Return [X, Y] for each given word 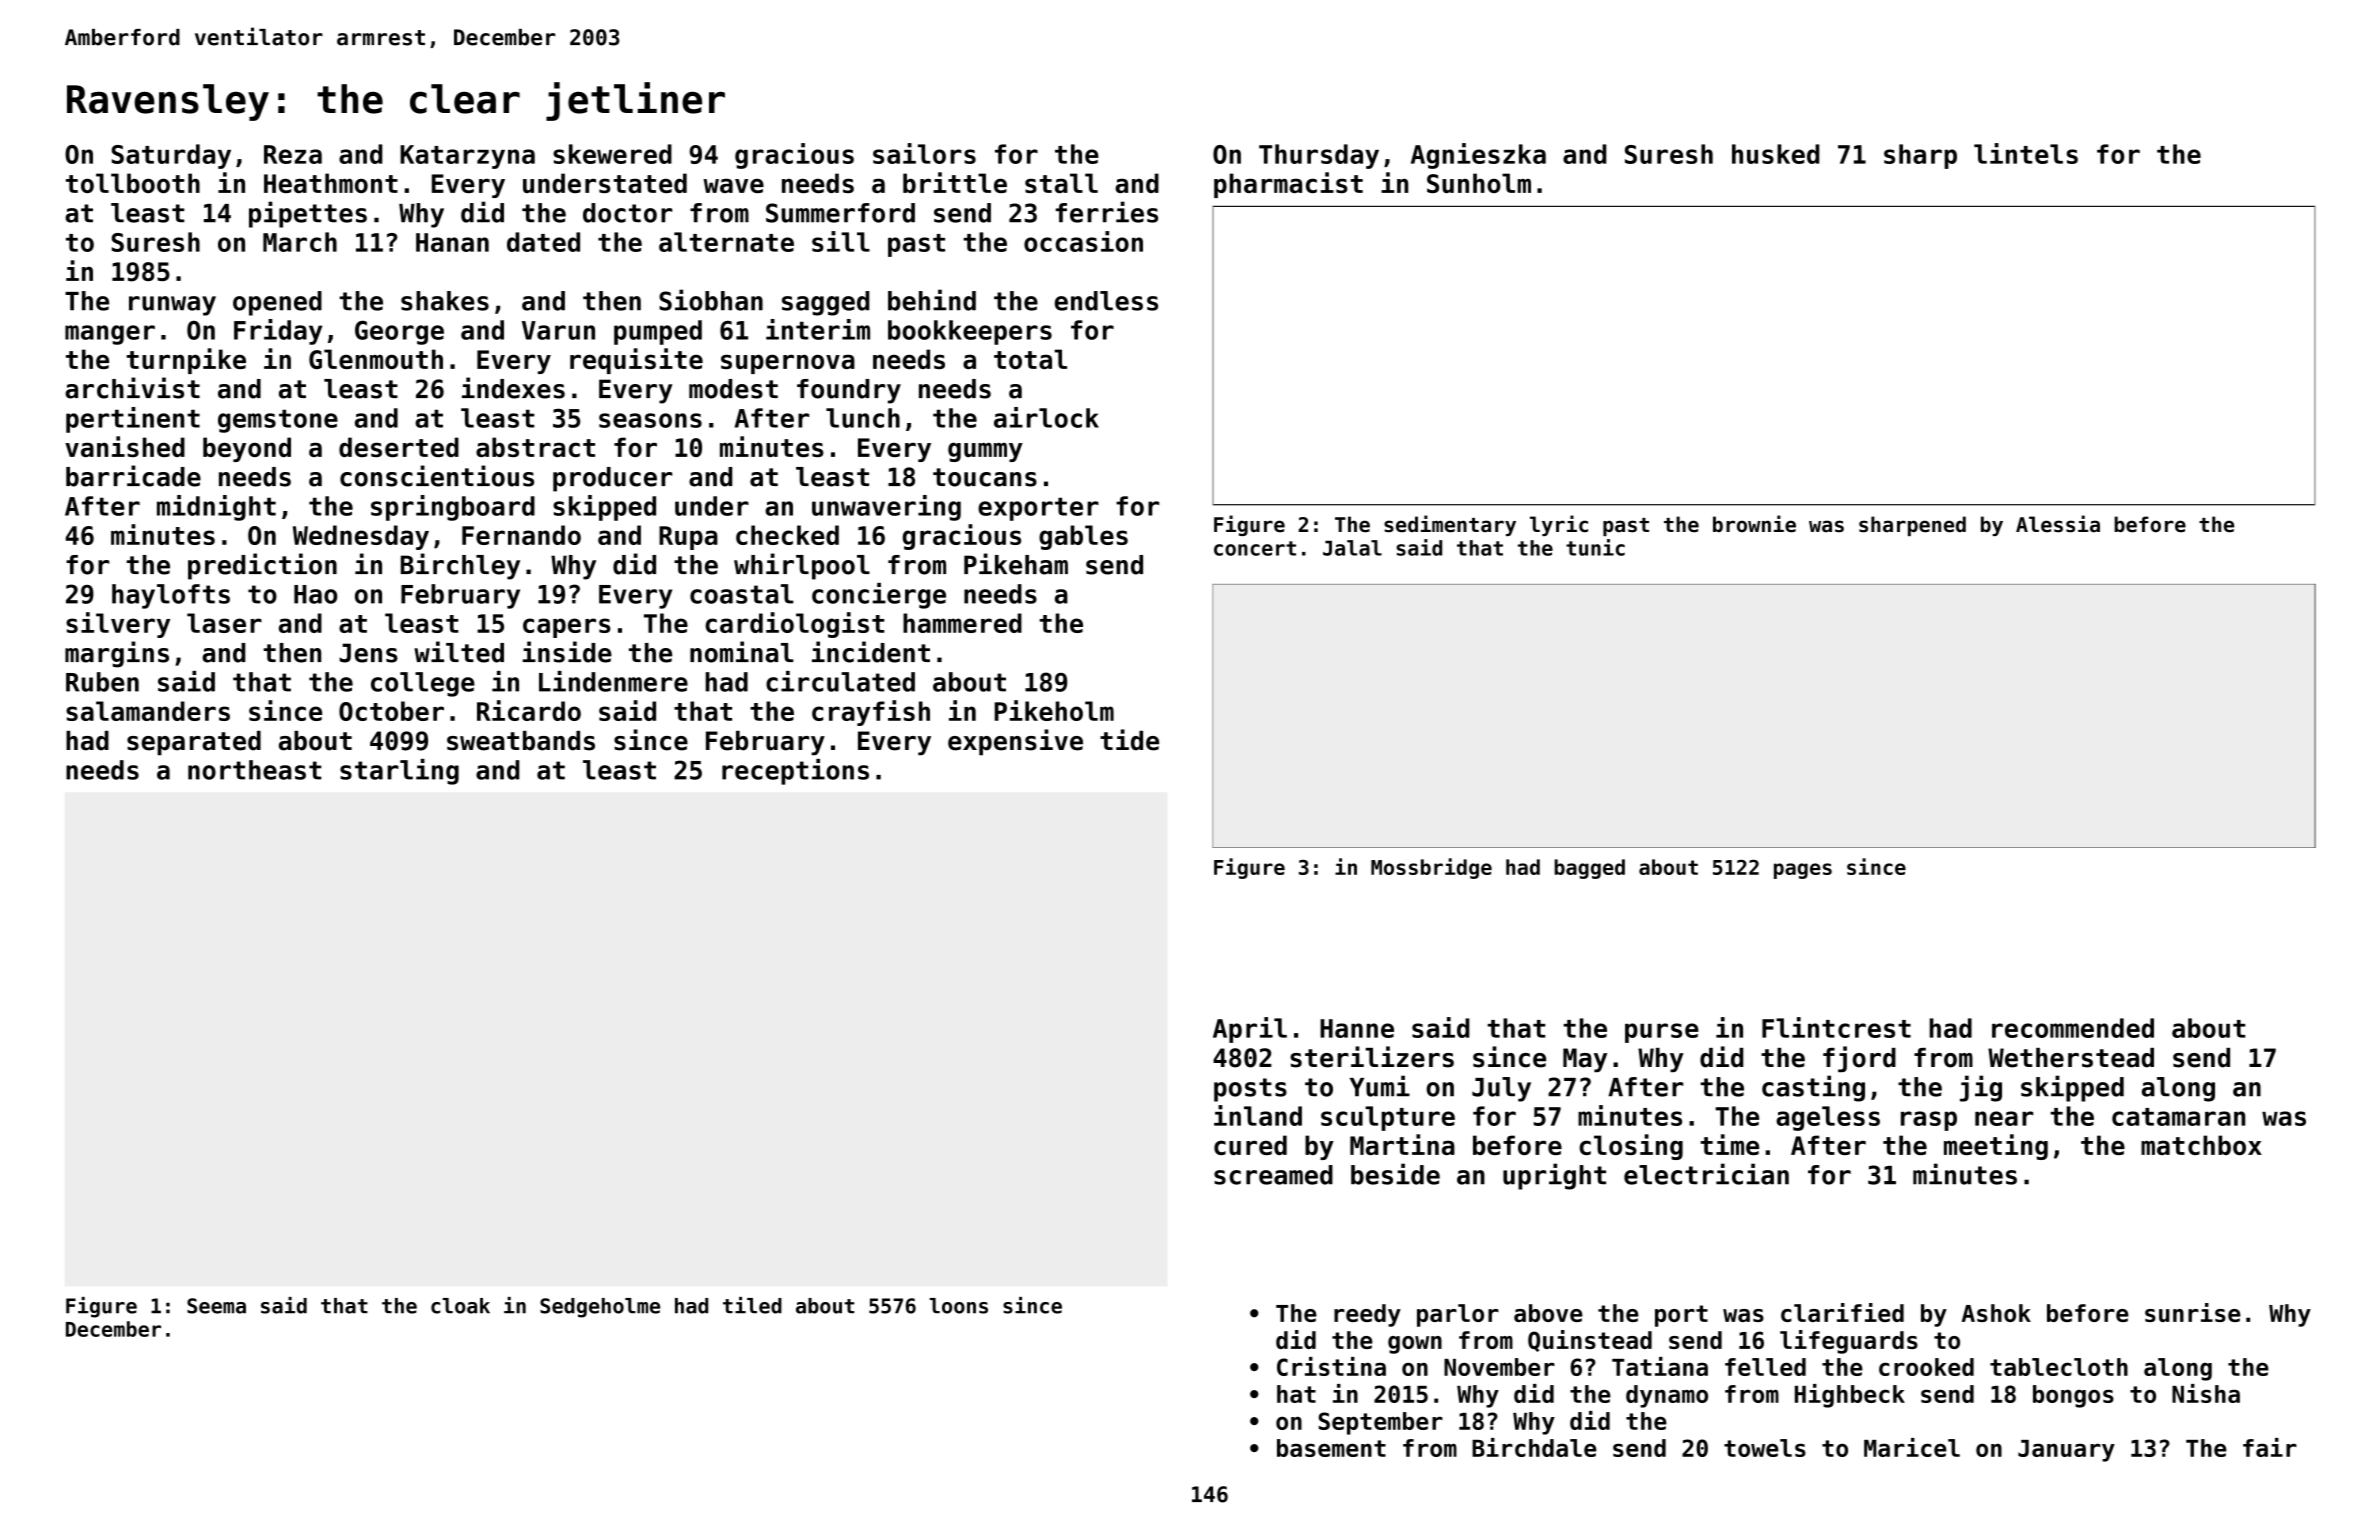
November [1499, 1367]
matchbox [2201, 1145]
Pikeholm [1054, 710]
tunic [1595, 547]
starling [399, 772]
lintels [2026, 153]
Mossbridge [1431, 868]
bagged [1589, 869]
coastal [742, 594]
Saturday [171, 156]
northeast [254, 770]
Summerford [840, 213]
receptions [795, 772]
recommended [2073, 1028]
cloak [460, 1306]
